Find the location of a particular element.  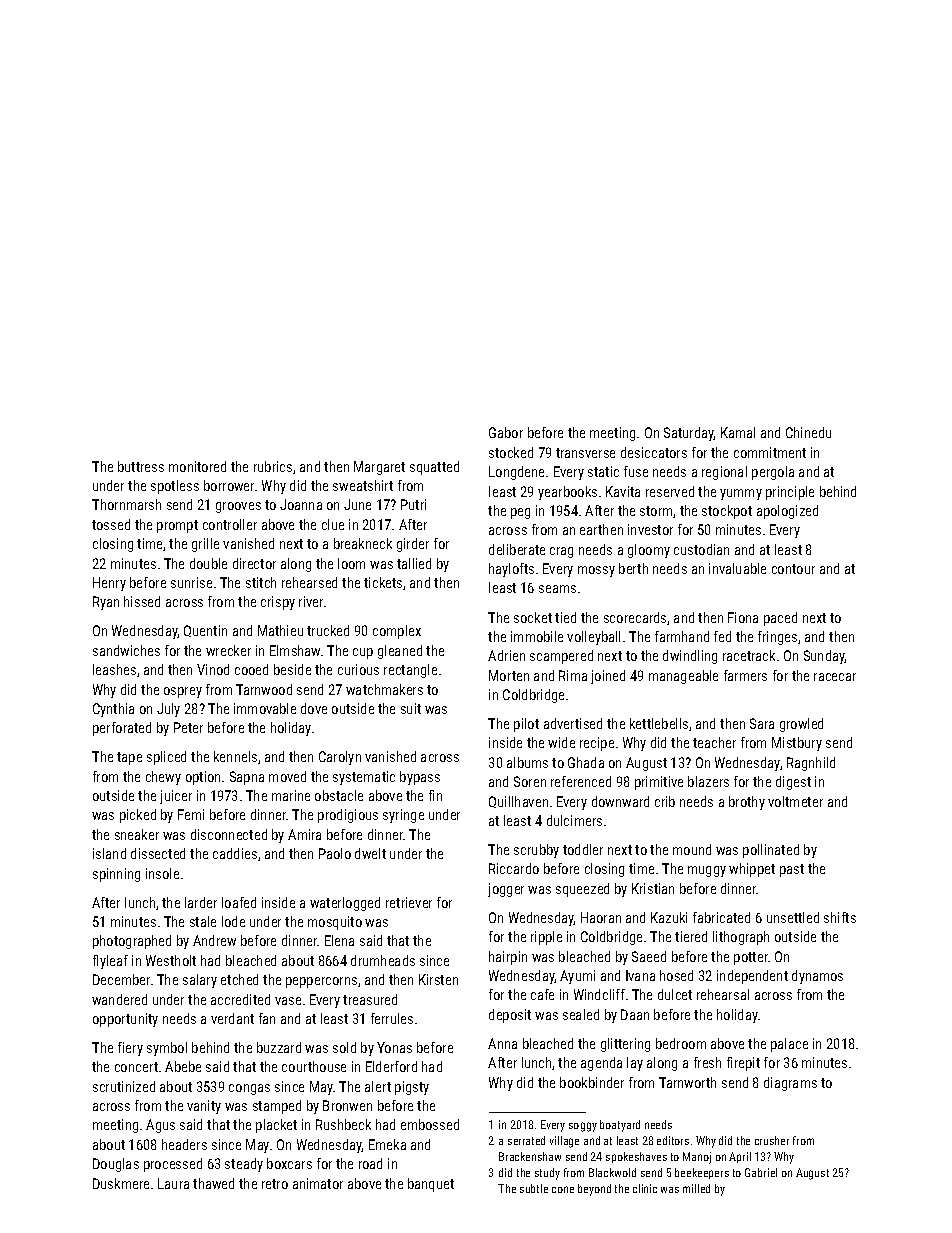

apologized is located at coordinates (787, 512).
